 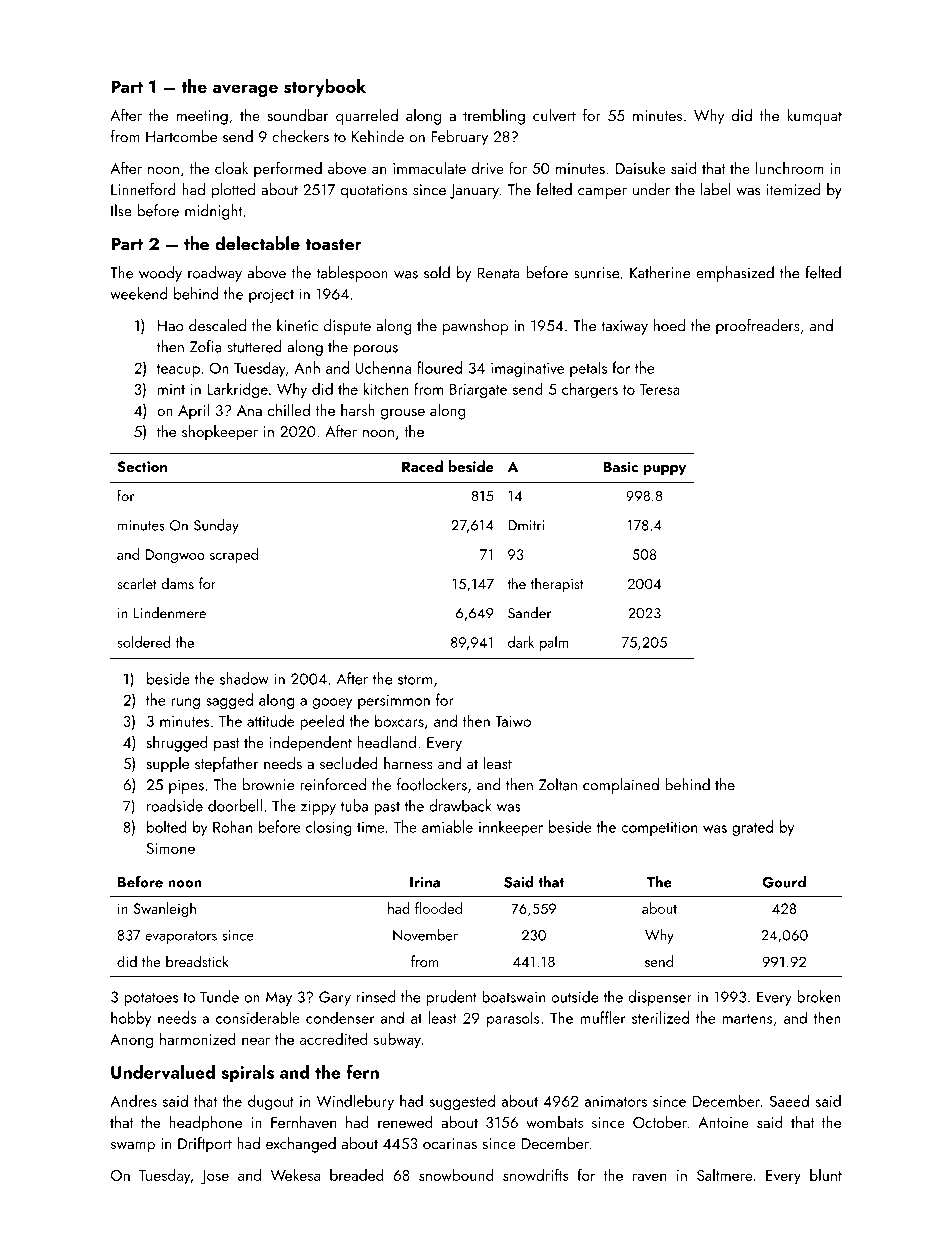 I want to click on cloak, so click(x=231, y=168).
